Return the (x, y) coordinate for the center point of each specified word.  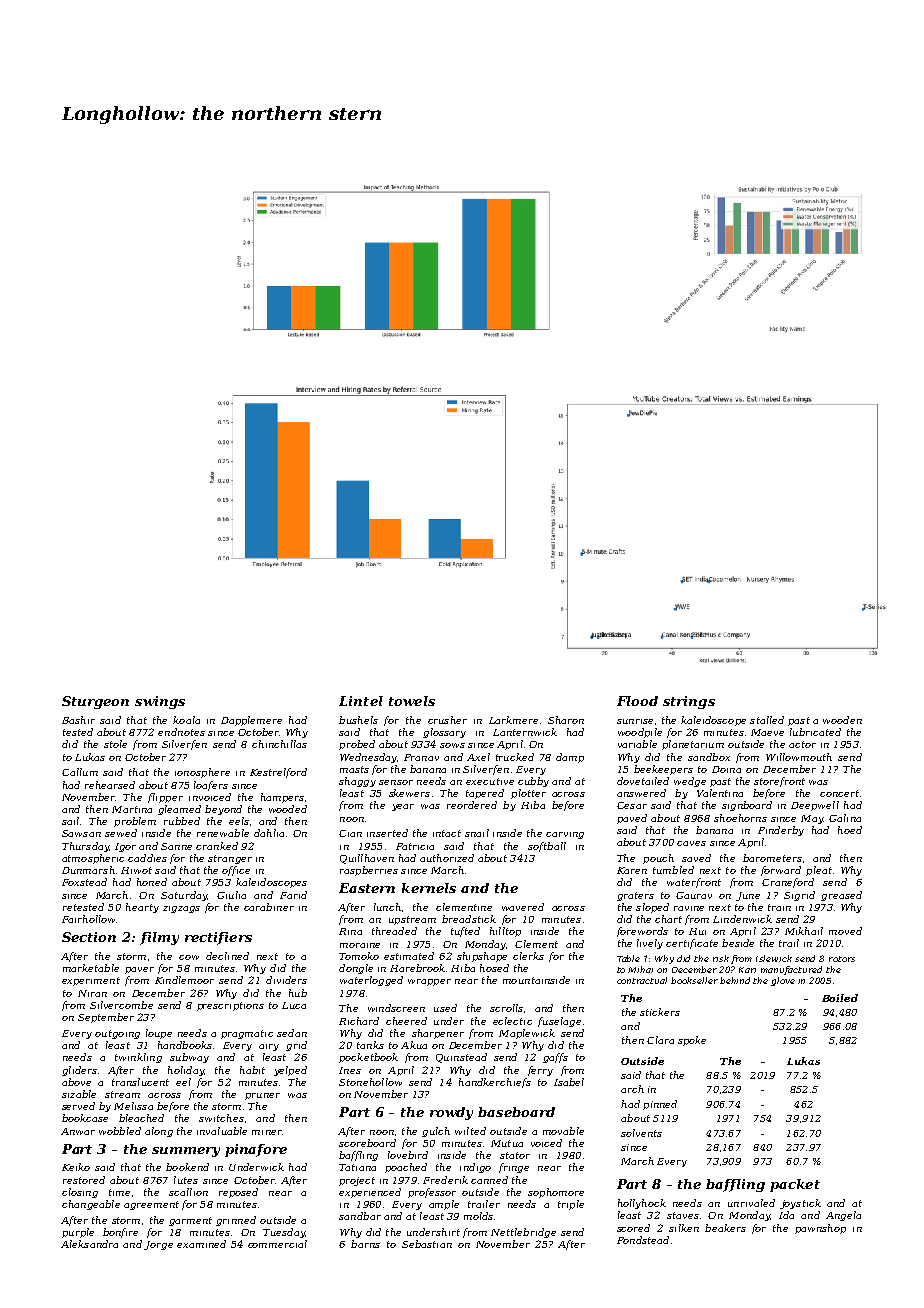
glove (783, 981)
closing (80, 1193)
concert (839, 793)
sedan (292, 1033)
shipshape (482, 957)
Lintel (361, 701)
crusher (447, 720)
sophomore (556, 1193)
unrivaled (751, 1203)
